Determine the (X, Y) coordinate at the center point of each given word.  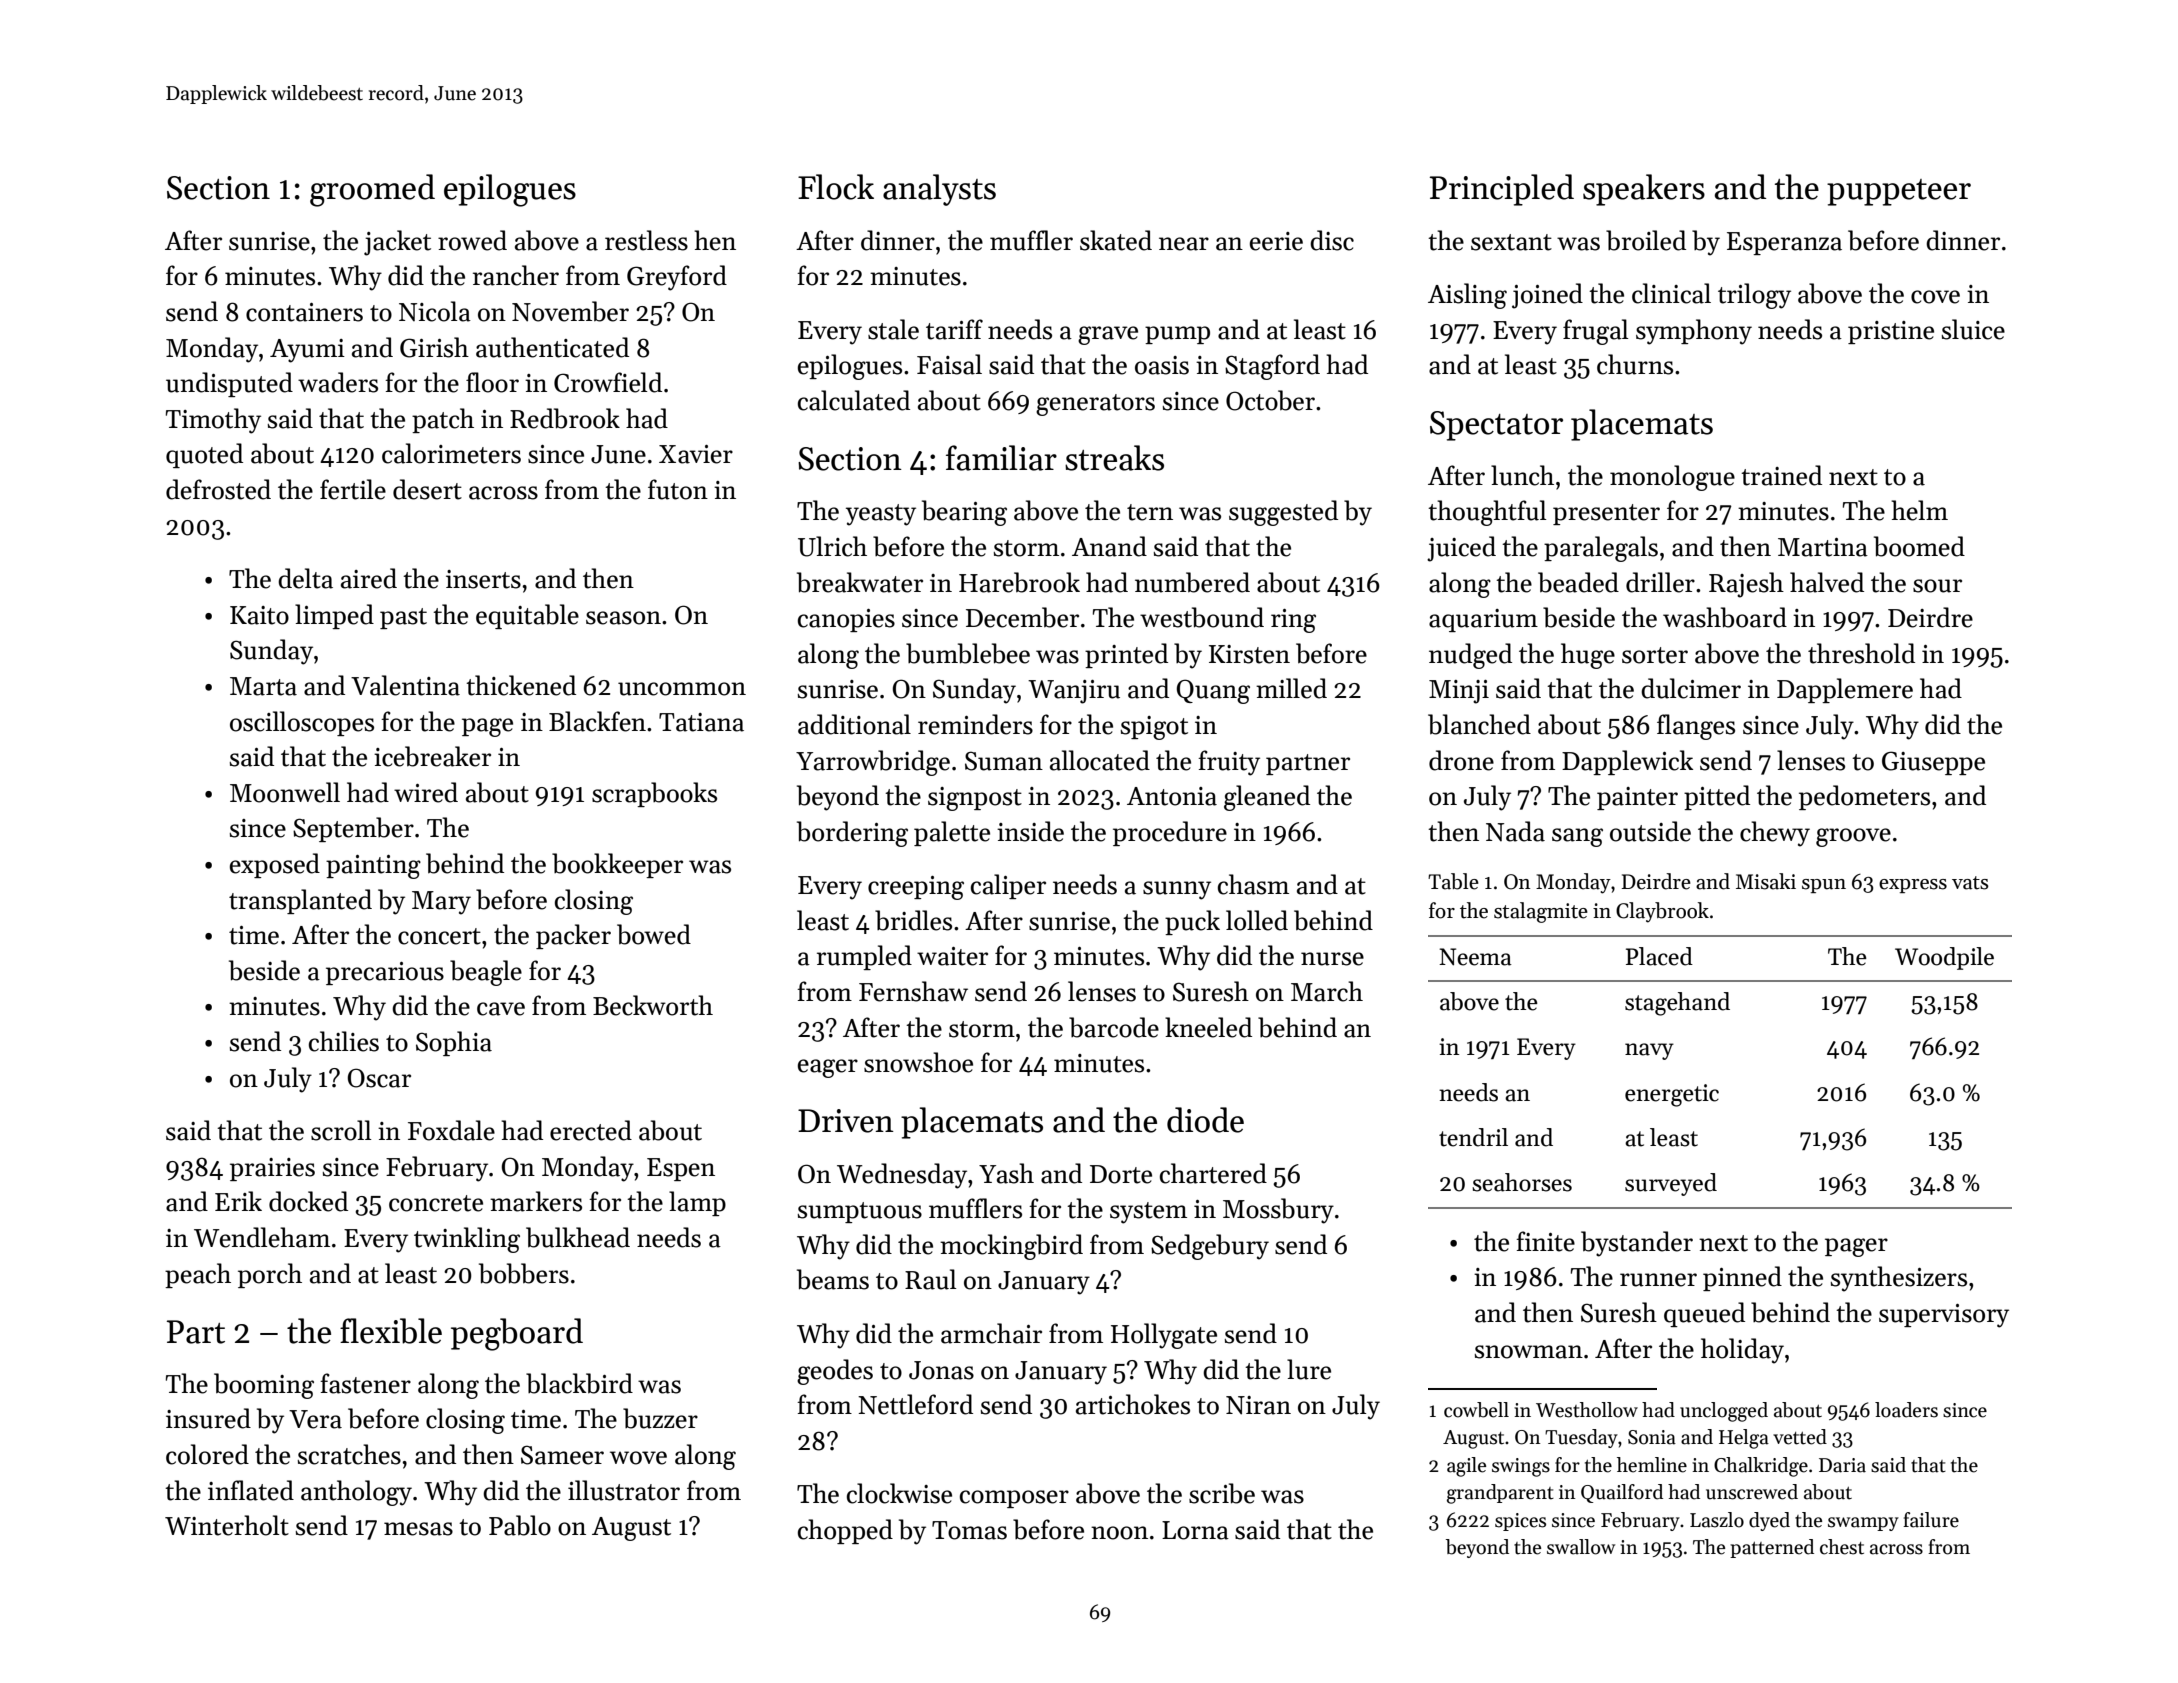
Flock (836, 187)
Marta (263, 686)
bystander (1637, 1244)
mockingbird (1011, 1247)
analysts (939, 190)
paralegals (1601, 549)
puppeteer (1899, 192)
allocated (1100, 760)
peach (198, 1275)
